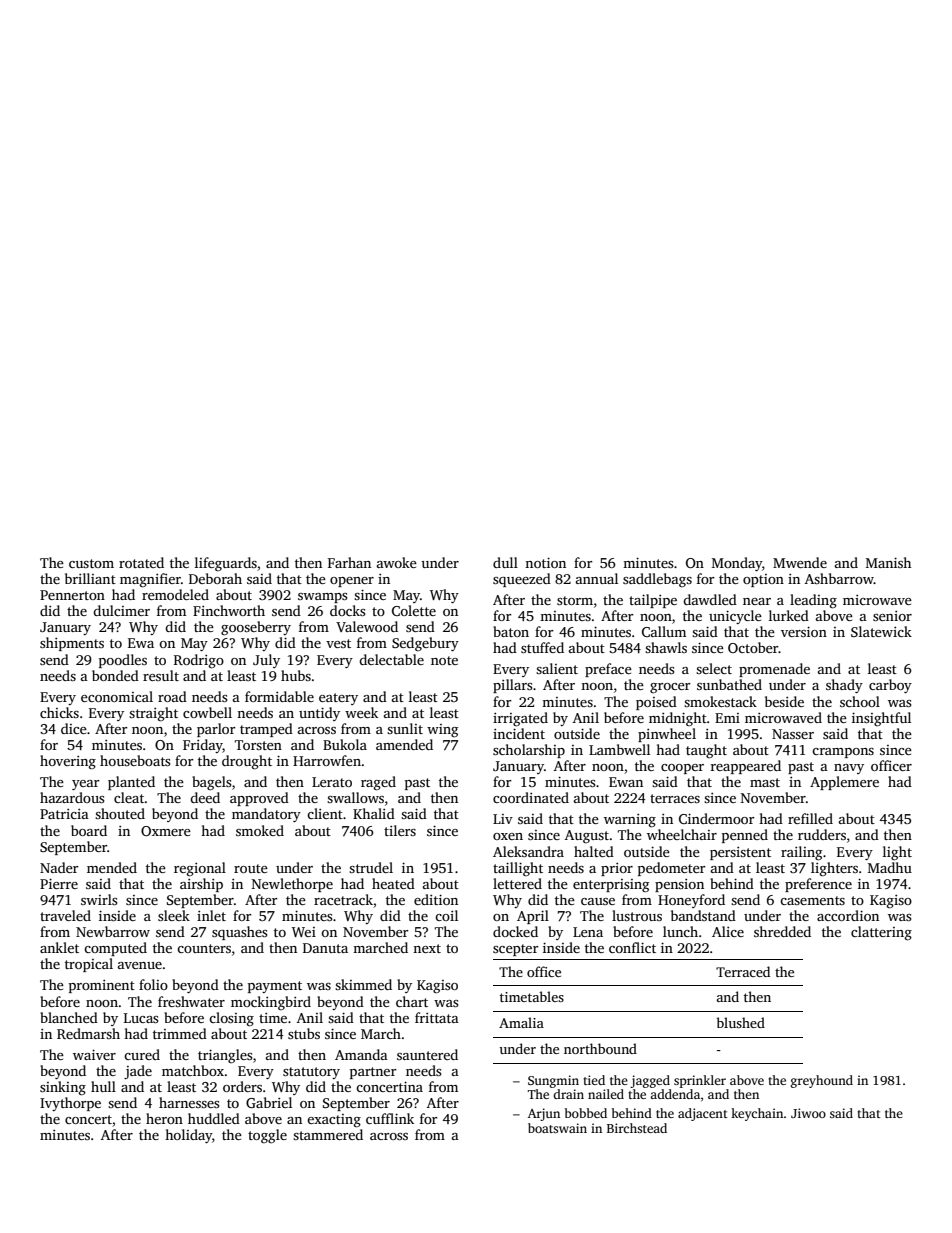 This screenshot has width=952, height=1233. Describe the element at coordinates (521, 1022) in the screenshot. I see `Amalia` at that location.
